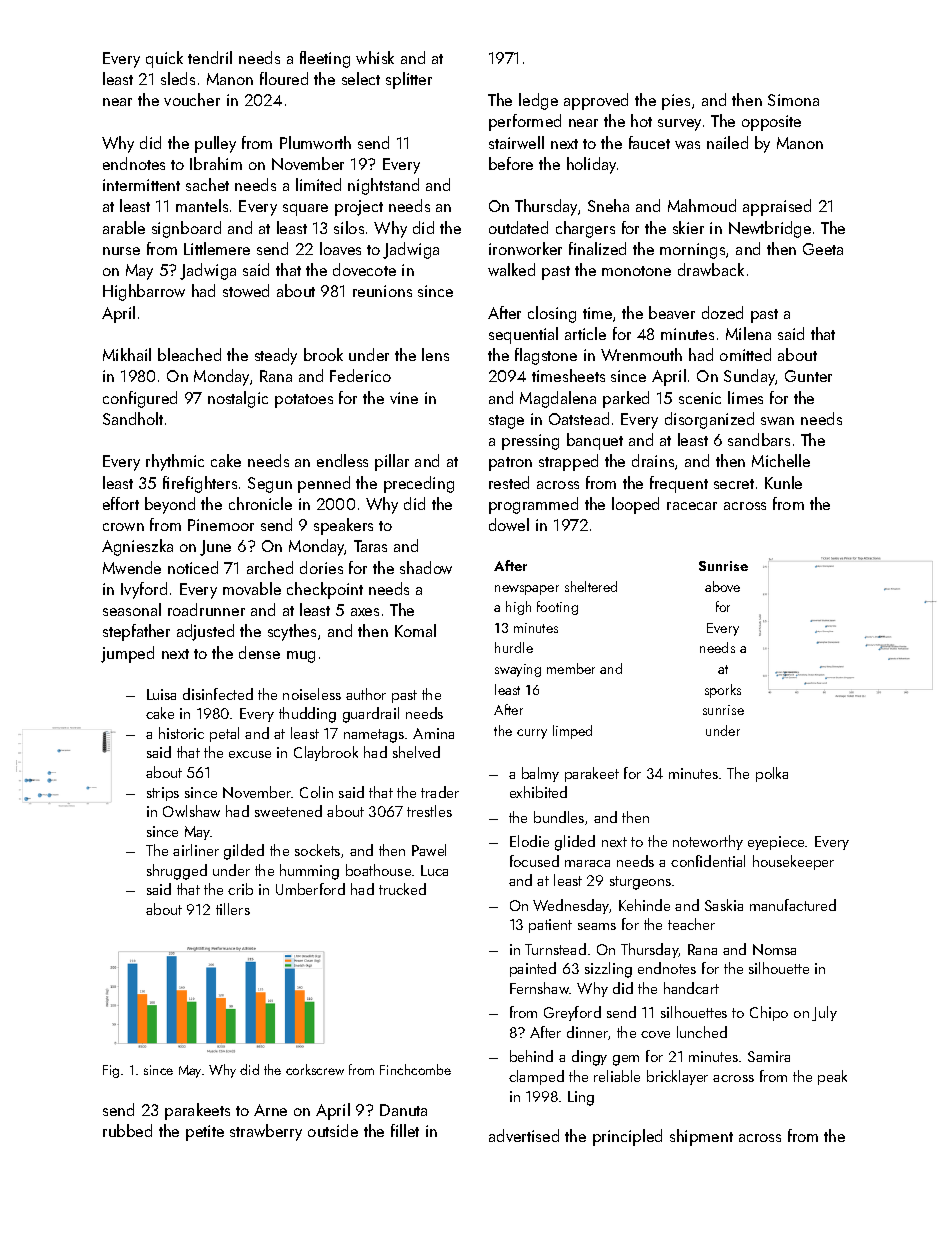 The image size is (952, 1233). Describe the element at coordinates (205, 1133) in the page. I see `petite` at that location.
